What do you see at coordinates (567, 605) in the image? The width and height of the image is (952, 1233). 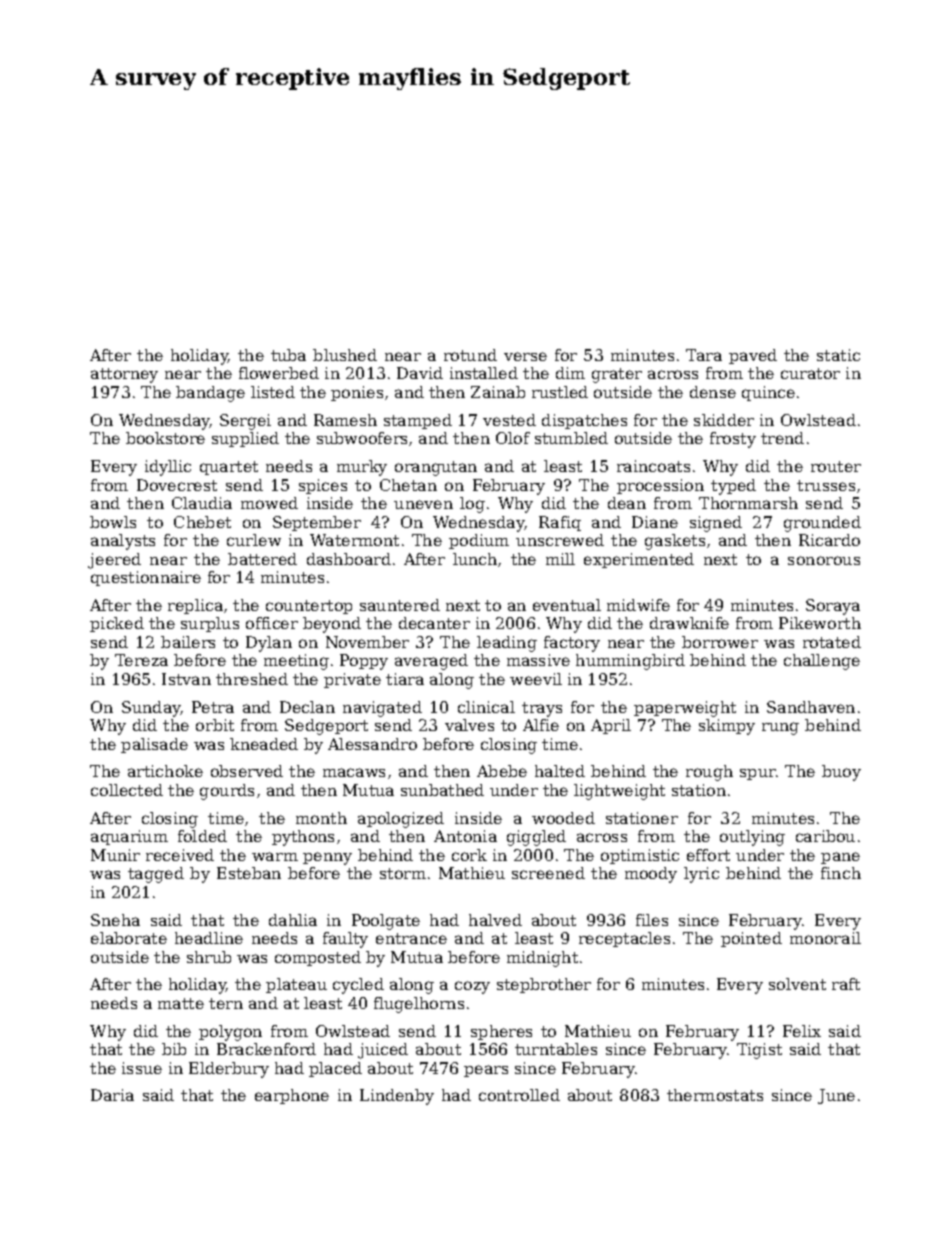 I see `eventual` at bounding box center [567, 605].
